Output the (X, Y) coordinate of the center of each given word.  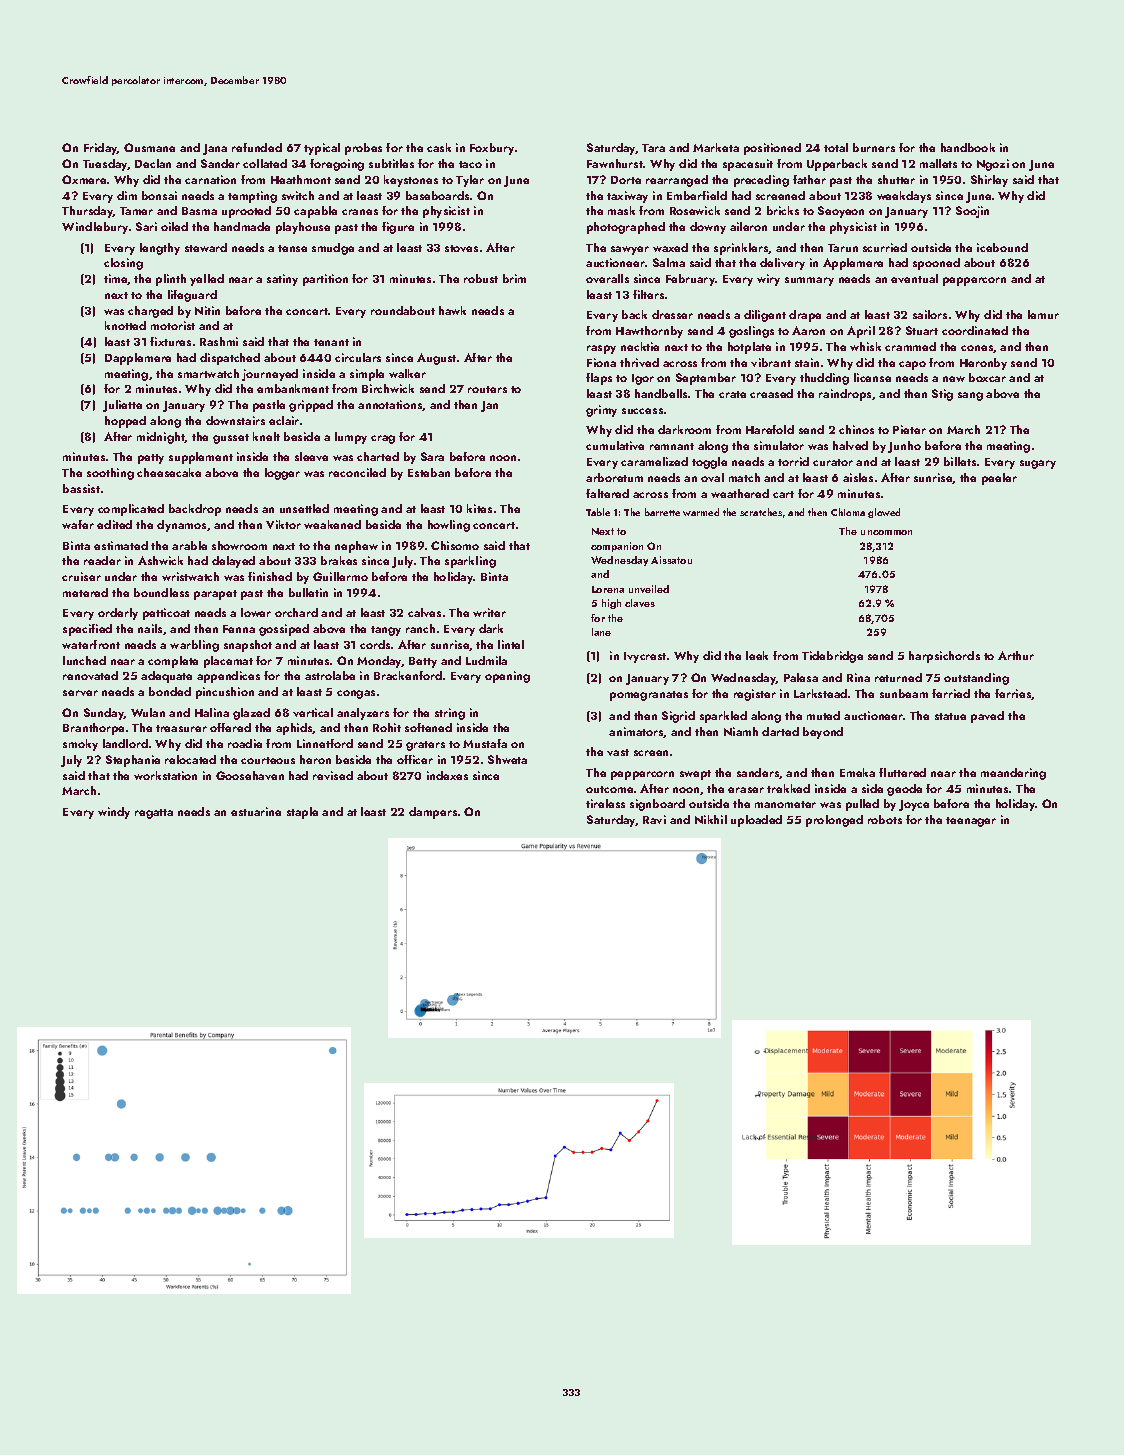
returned (898, 677)
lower (256, 612)
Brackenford (408, 675)
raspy (601, 349)
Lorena (608, 589)
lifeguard (192, 296)
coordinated (975, 330)
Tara (653, 148)
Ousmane (149, 147)
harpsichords (944, 657)
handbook (968, 147)
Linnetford (325, 743)
